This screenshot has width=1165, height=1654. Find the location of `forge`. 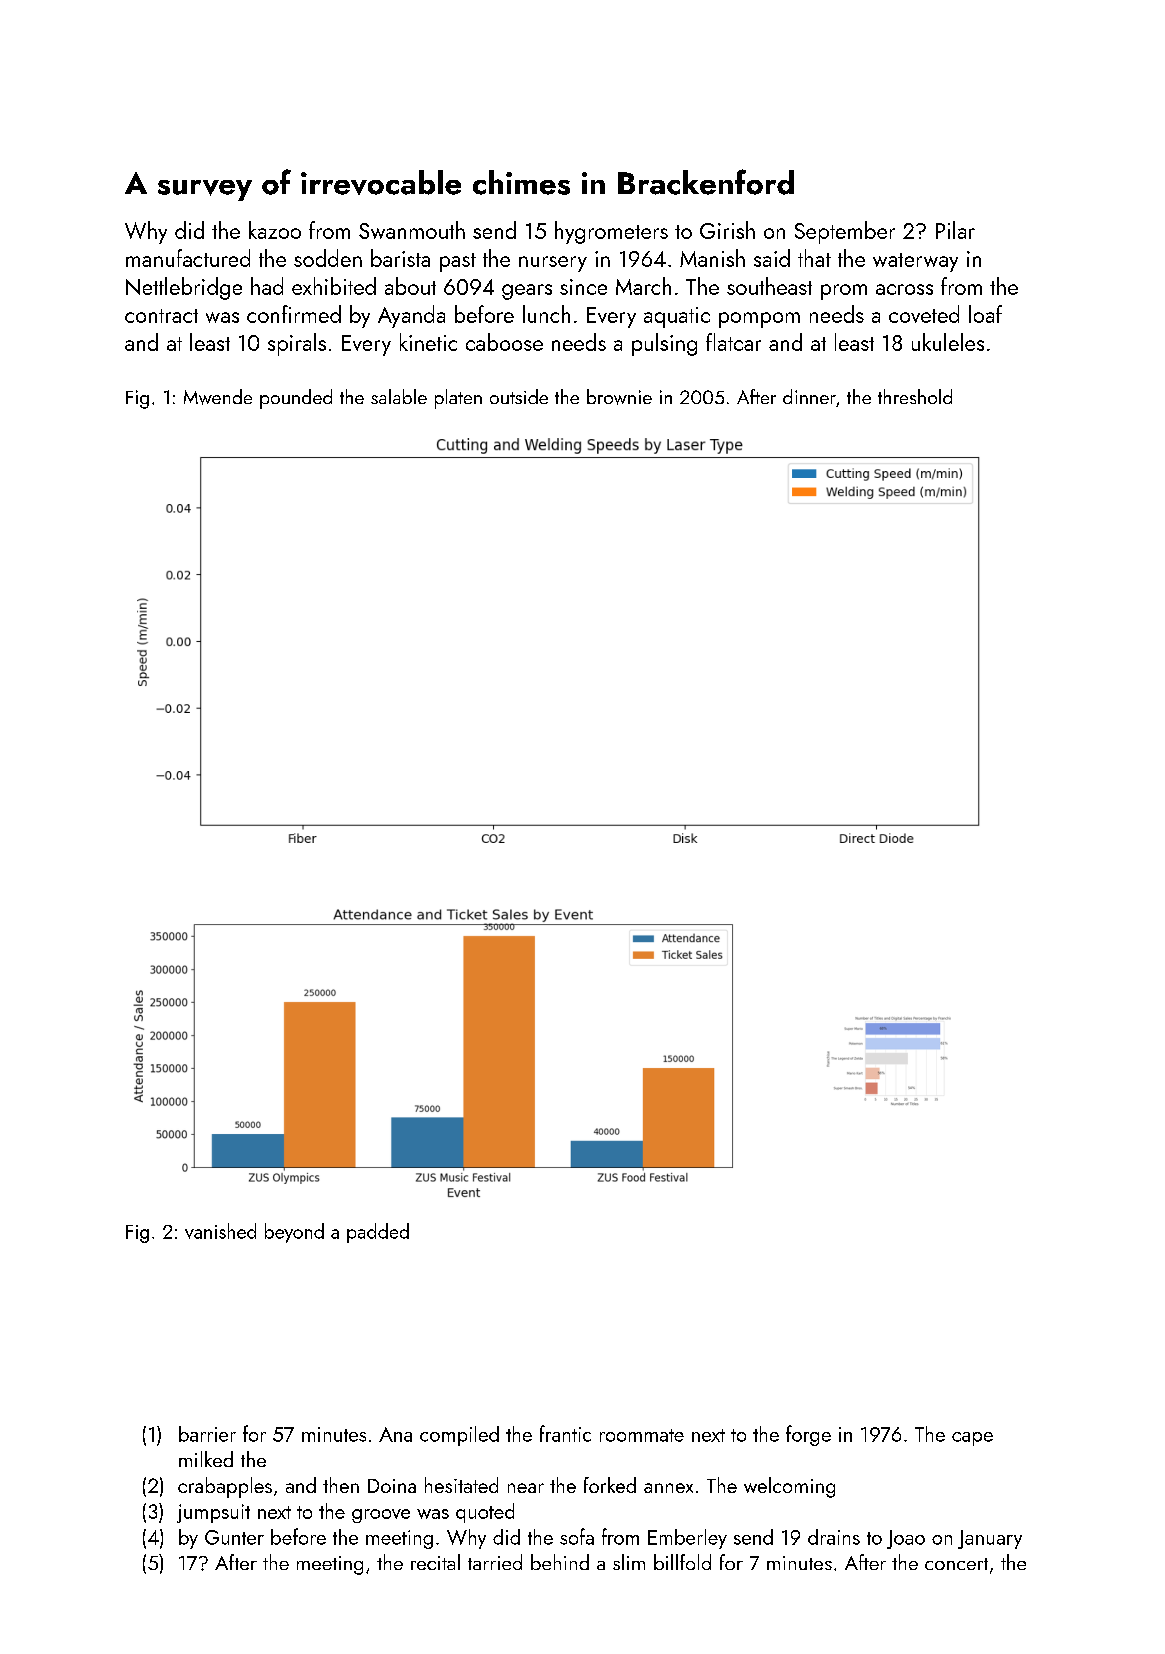

forge is located at coordinates (808, 1435).
